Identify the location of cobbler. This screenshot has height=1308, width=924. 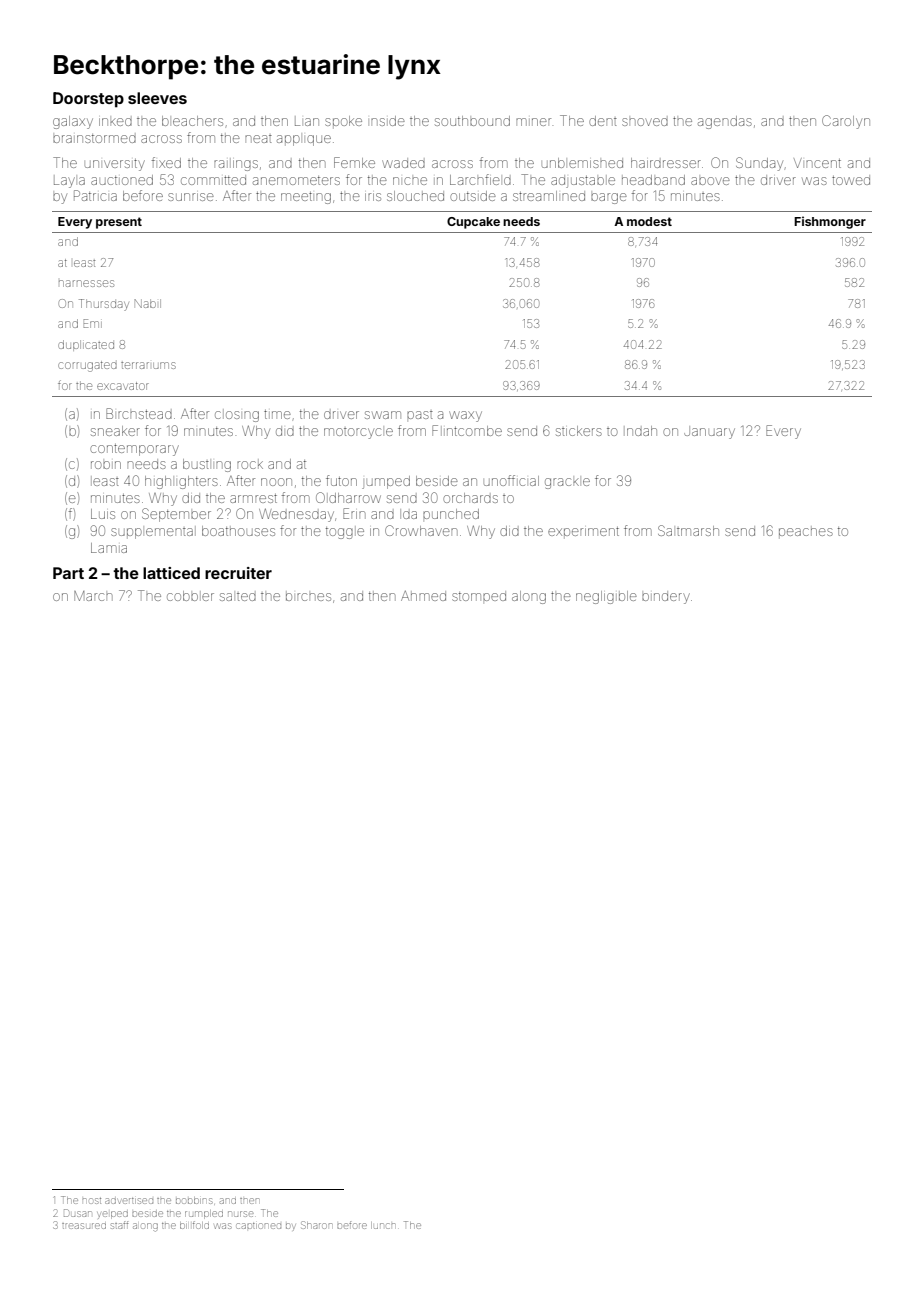
(190, 596).
